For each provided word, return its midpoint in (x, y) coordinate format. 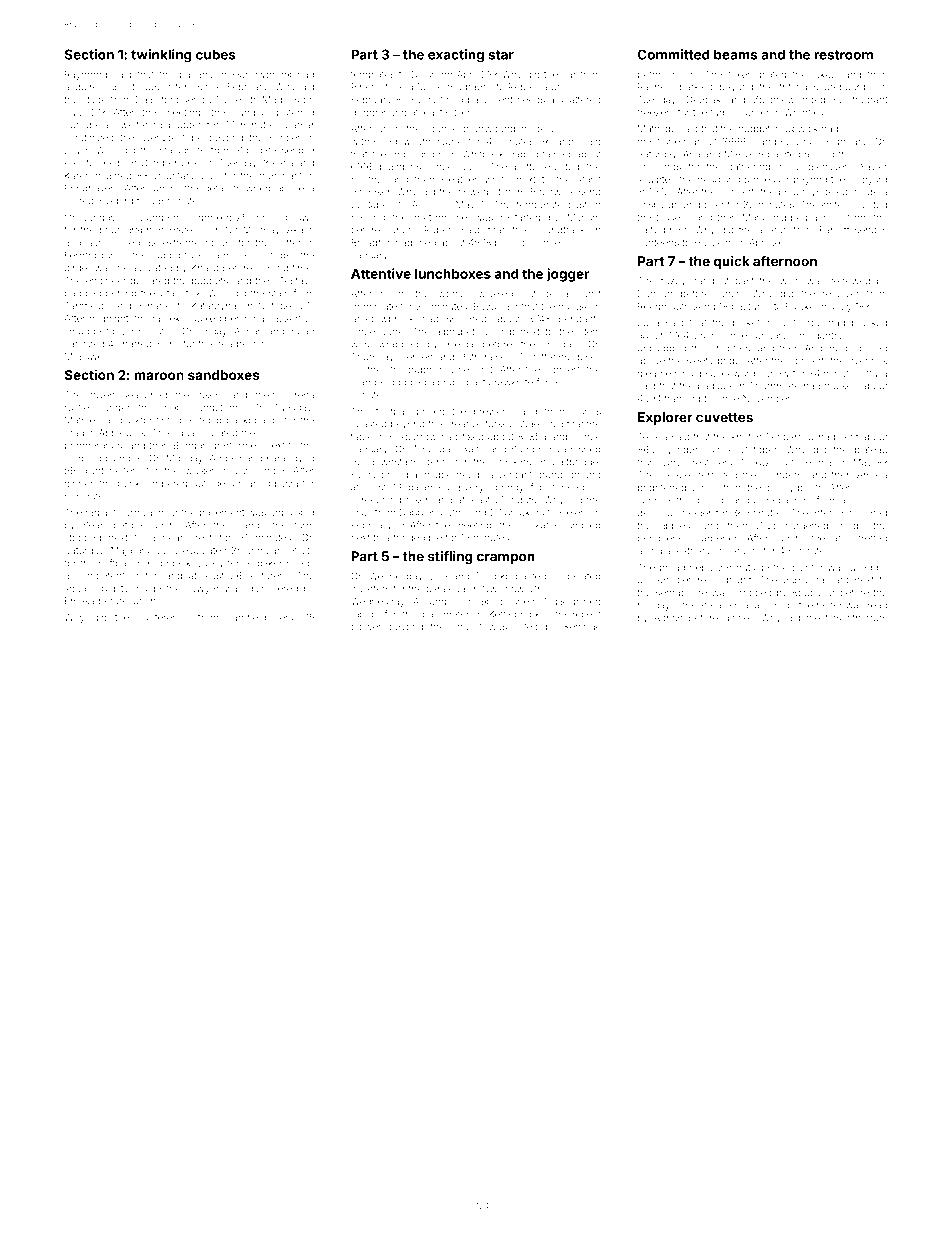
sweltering (139, 126)
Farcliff (834, 230)
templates (373, 75)
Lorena (298, 395)
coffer (288, 242)
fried (426, 242)
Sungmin (531, 450)
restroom (843, 55)
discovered (273, 588)
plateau (871, 450)
